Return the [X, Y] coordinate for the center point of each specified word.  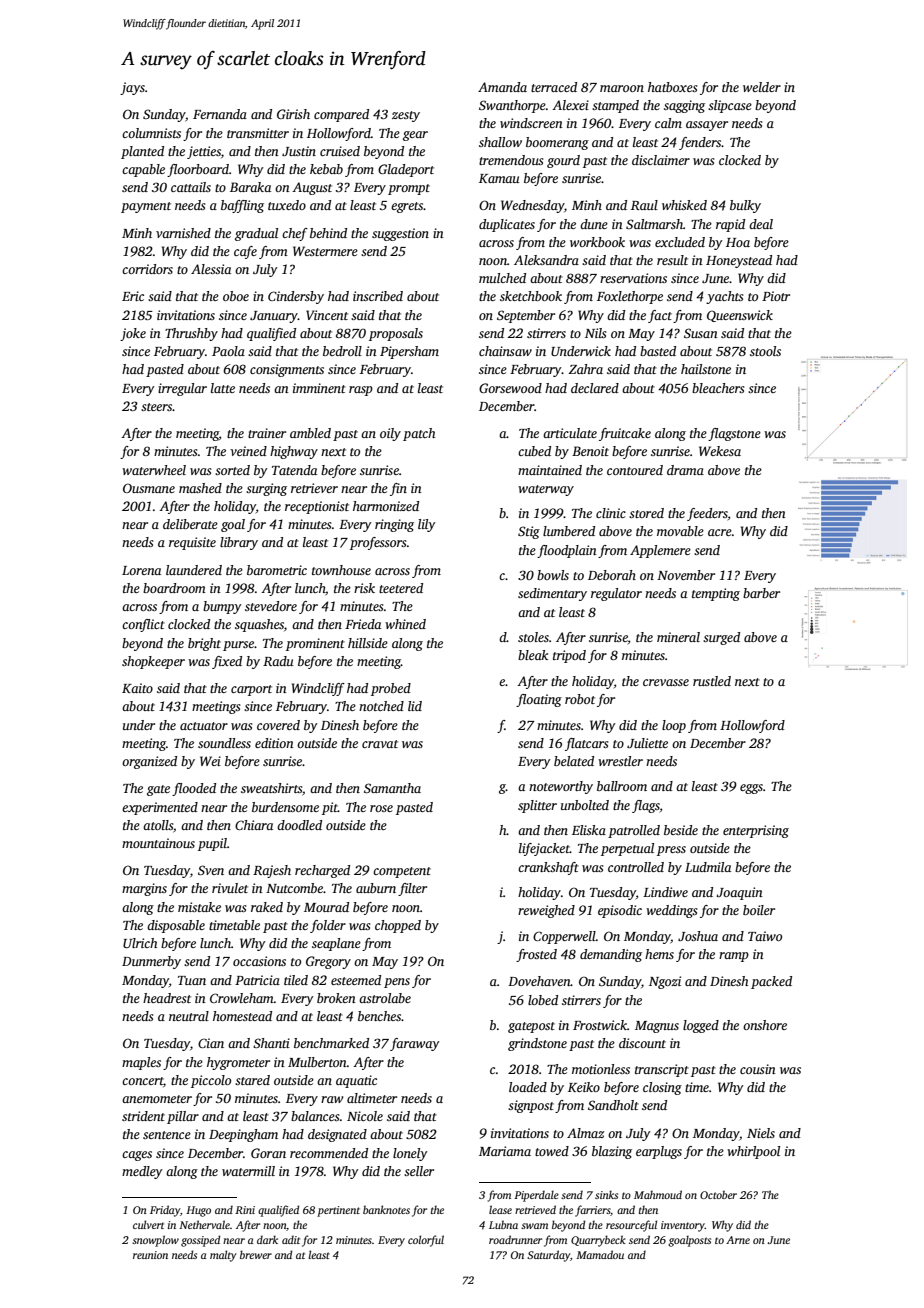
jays [132, 88]
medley [142, 1172]
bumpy [222, 607]
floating [539, 700]
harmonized [386, 506]
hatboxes [672, 87]
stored [646, 513]
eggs [751, 789]
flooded [194, 789]
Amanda [502, 87]
